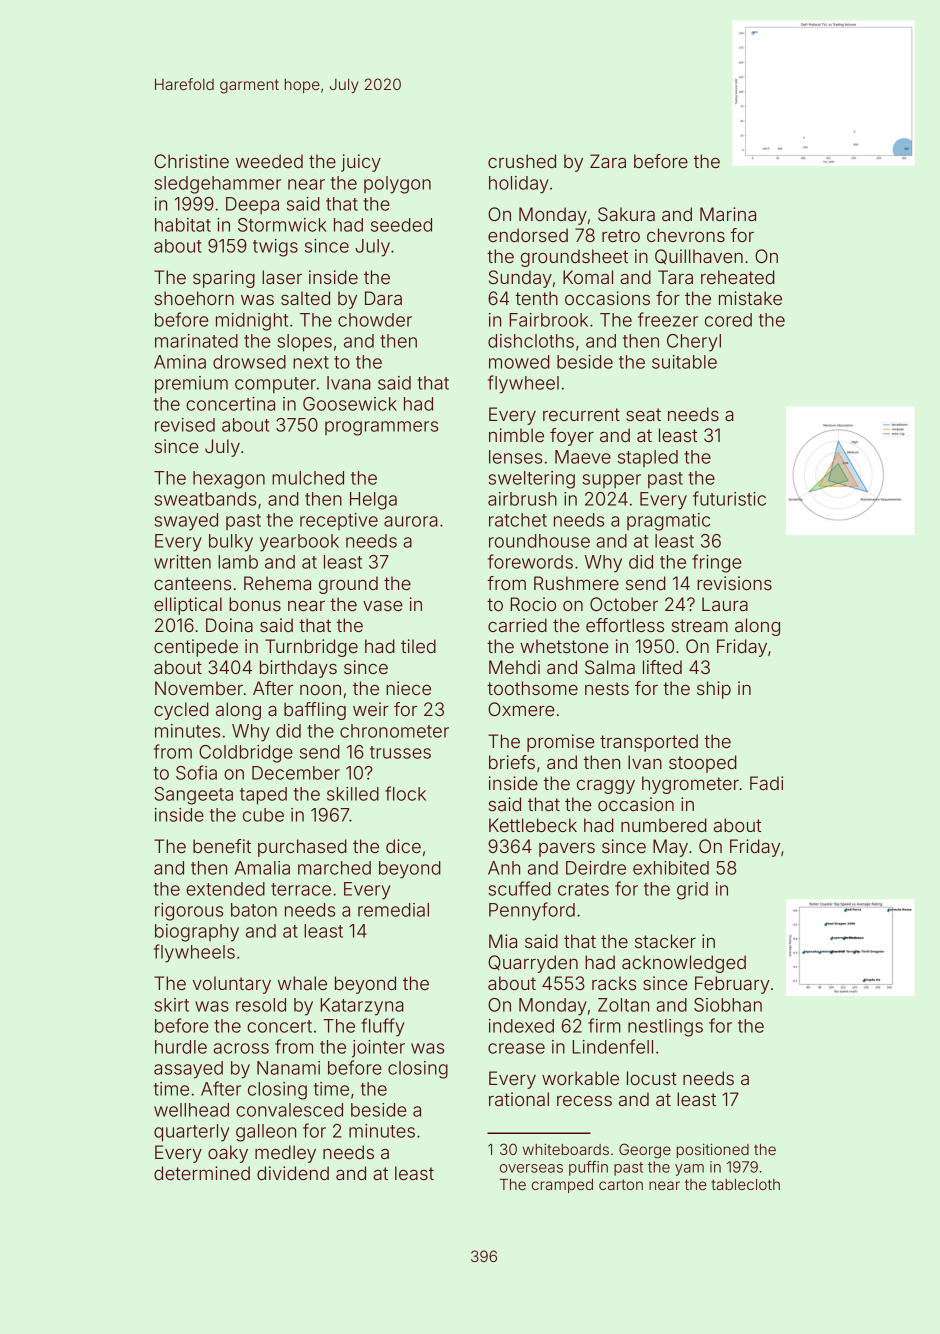  What do you see at coordinates (729, 498) in the screenshot?
I see `futuristic` at bounding box center [729, 498].
